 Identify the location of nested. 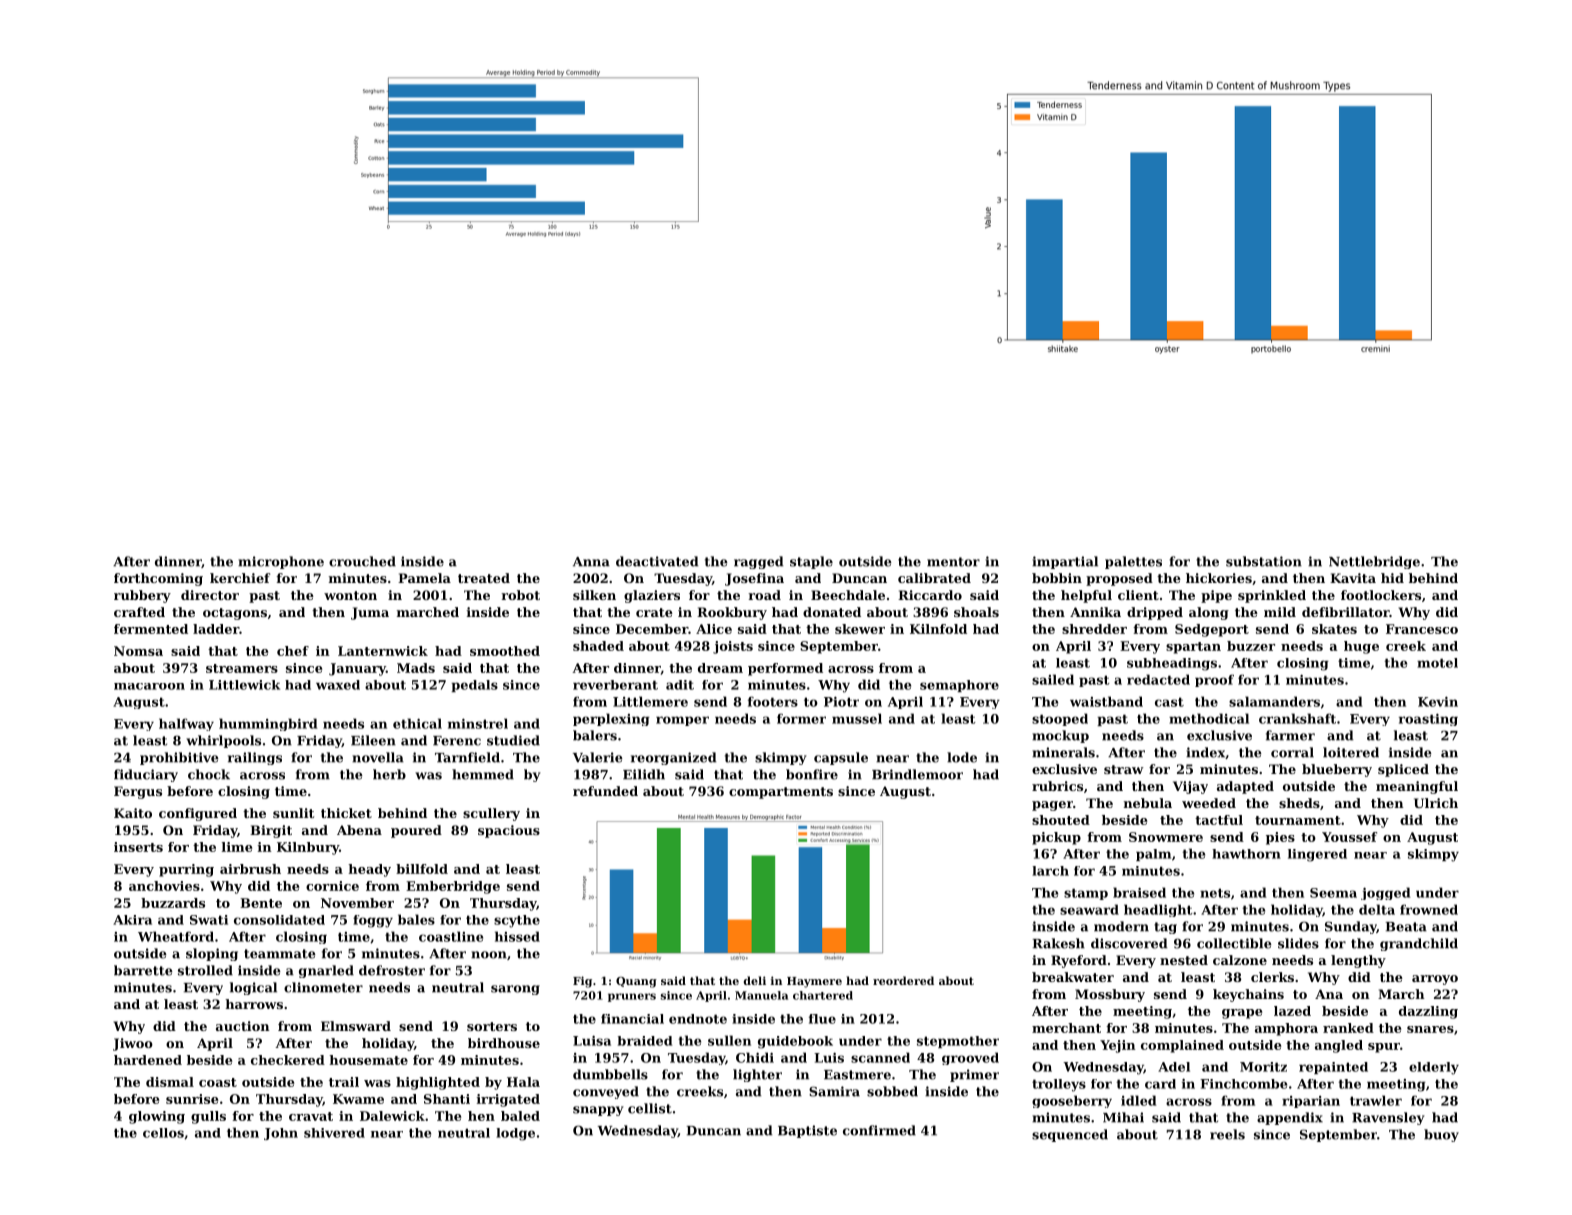
(1184, 960).
